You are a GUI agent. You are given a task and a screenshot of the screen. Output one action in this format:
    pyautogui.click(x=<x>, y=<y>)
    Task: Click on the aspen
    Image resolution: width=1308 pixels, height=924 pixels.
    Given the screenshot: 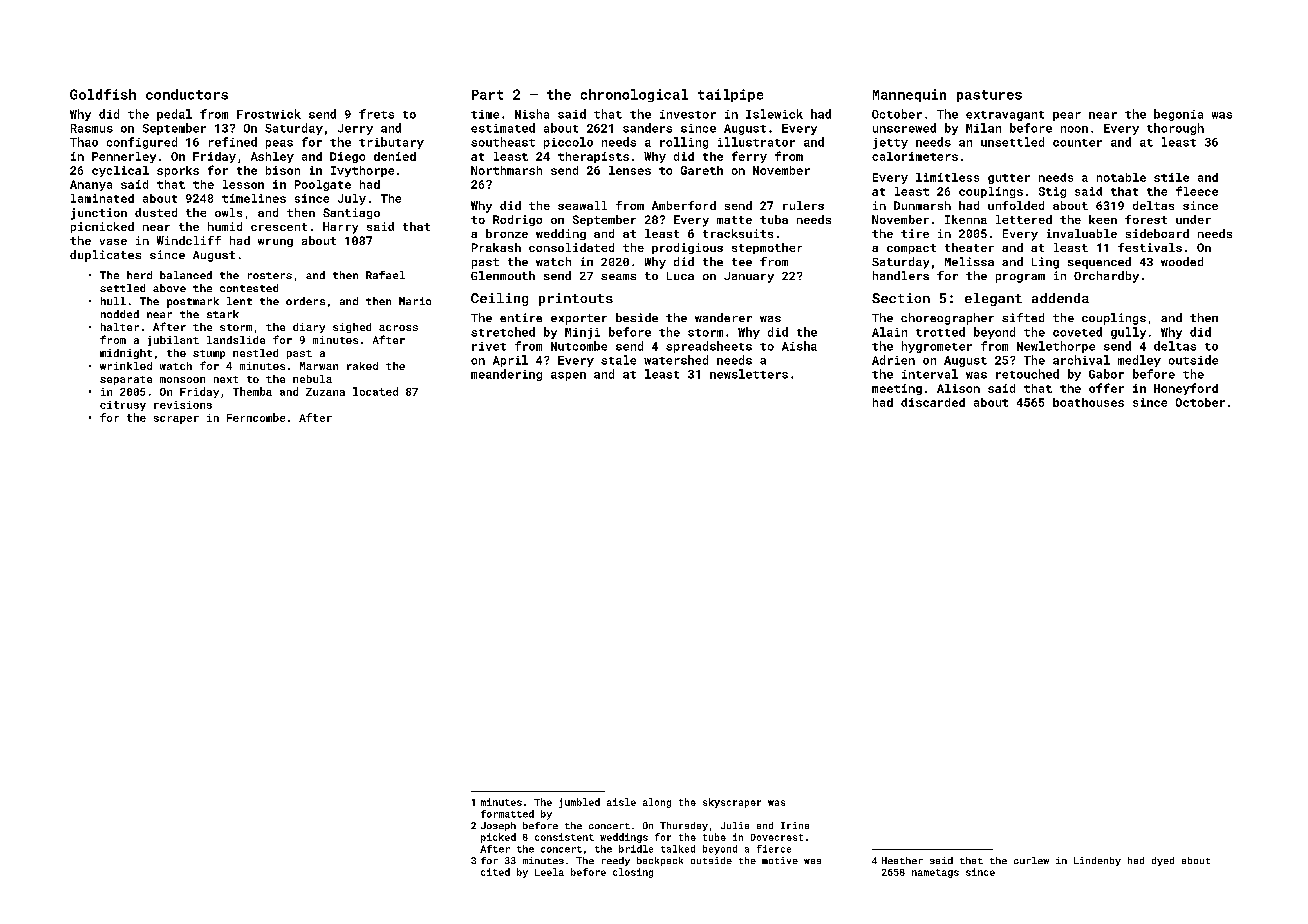 What is the action you would take?
    pyautogui.click(x=568, y=376)
